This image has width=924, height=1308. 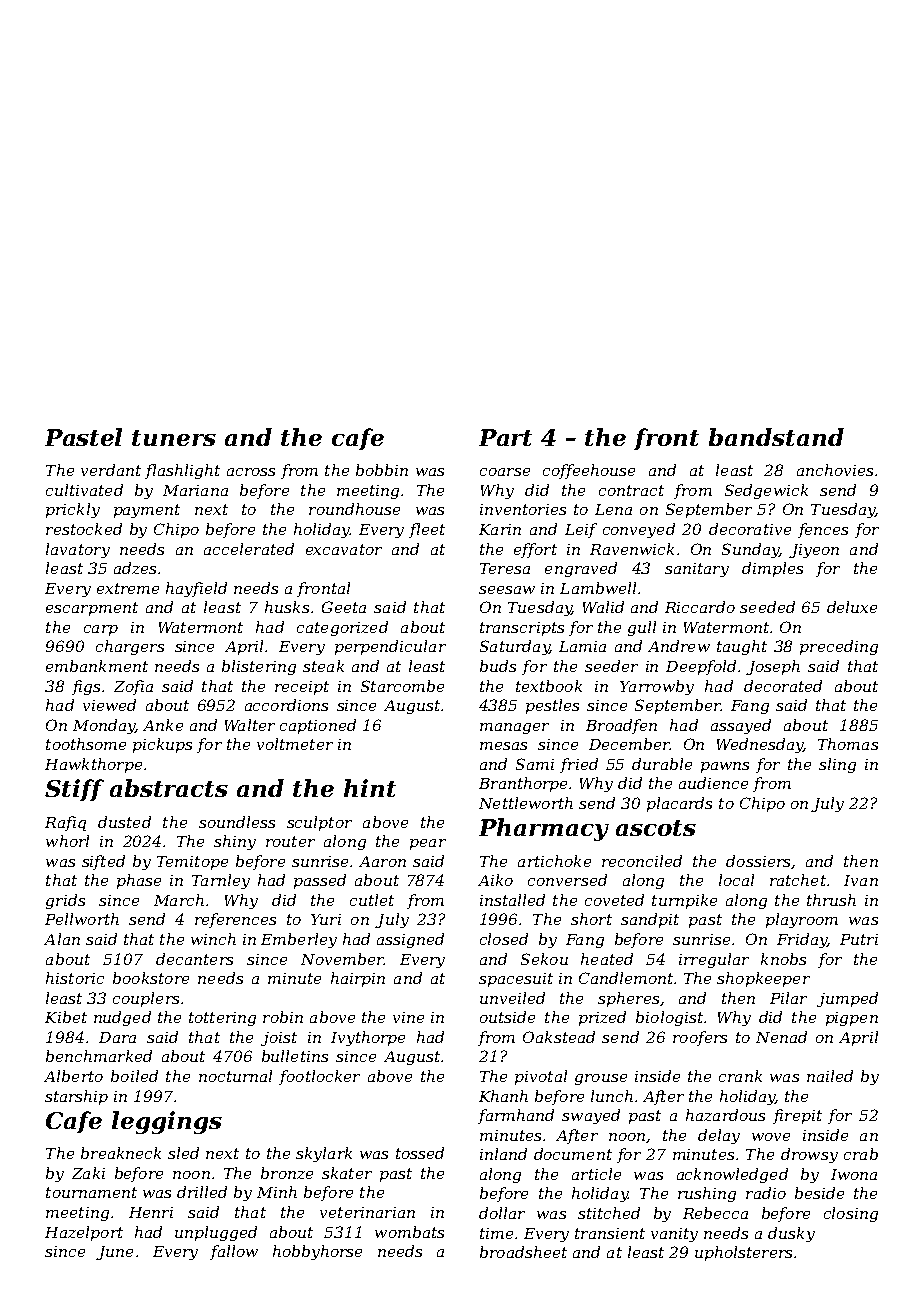 What do you see at coordinates (114, 1253) in the image?
I see `June` at bounding box center [114, 1253].
